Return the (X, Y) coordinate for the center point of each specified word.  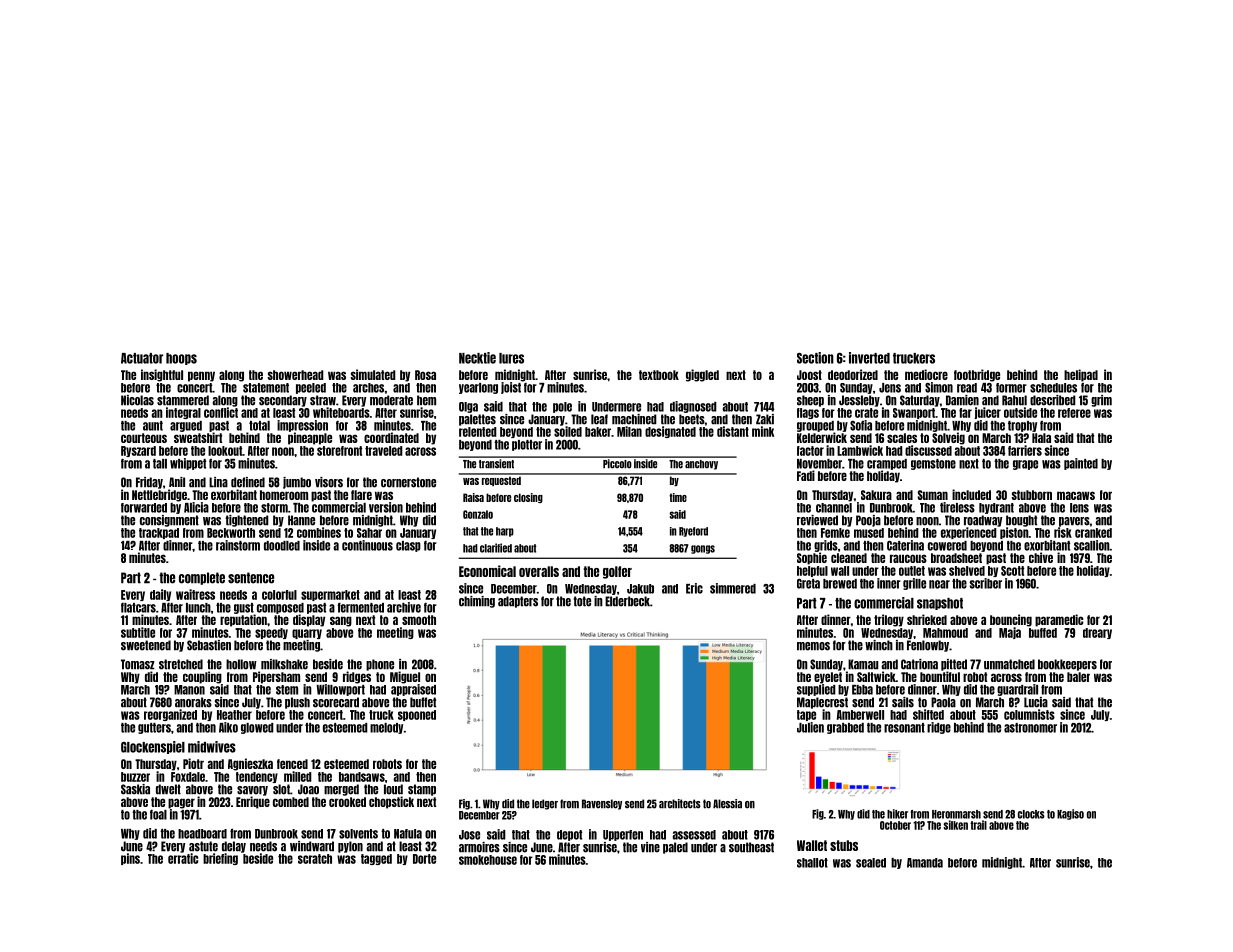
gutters (154, 728)
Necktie (477, 358)
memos (813, 646)
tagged (376, 859)
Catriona (919, 664)
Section (815, 358)
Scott (1012, 571)
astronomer (1030, 728)
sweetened (146, 645)
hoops (181, 359)
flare (361, 495)
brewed (840, 584)
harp (505, 532)
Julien (810, 727)
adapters (518, 602)
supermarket (330, 595)
